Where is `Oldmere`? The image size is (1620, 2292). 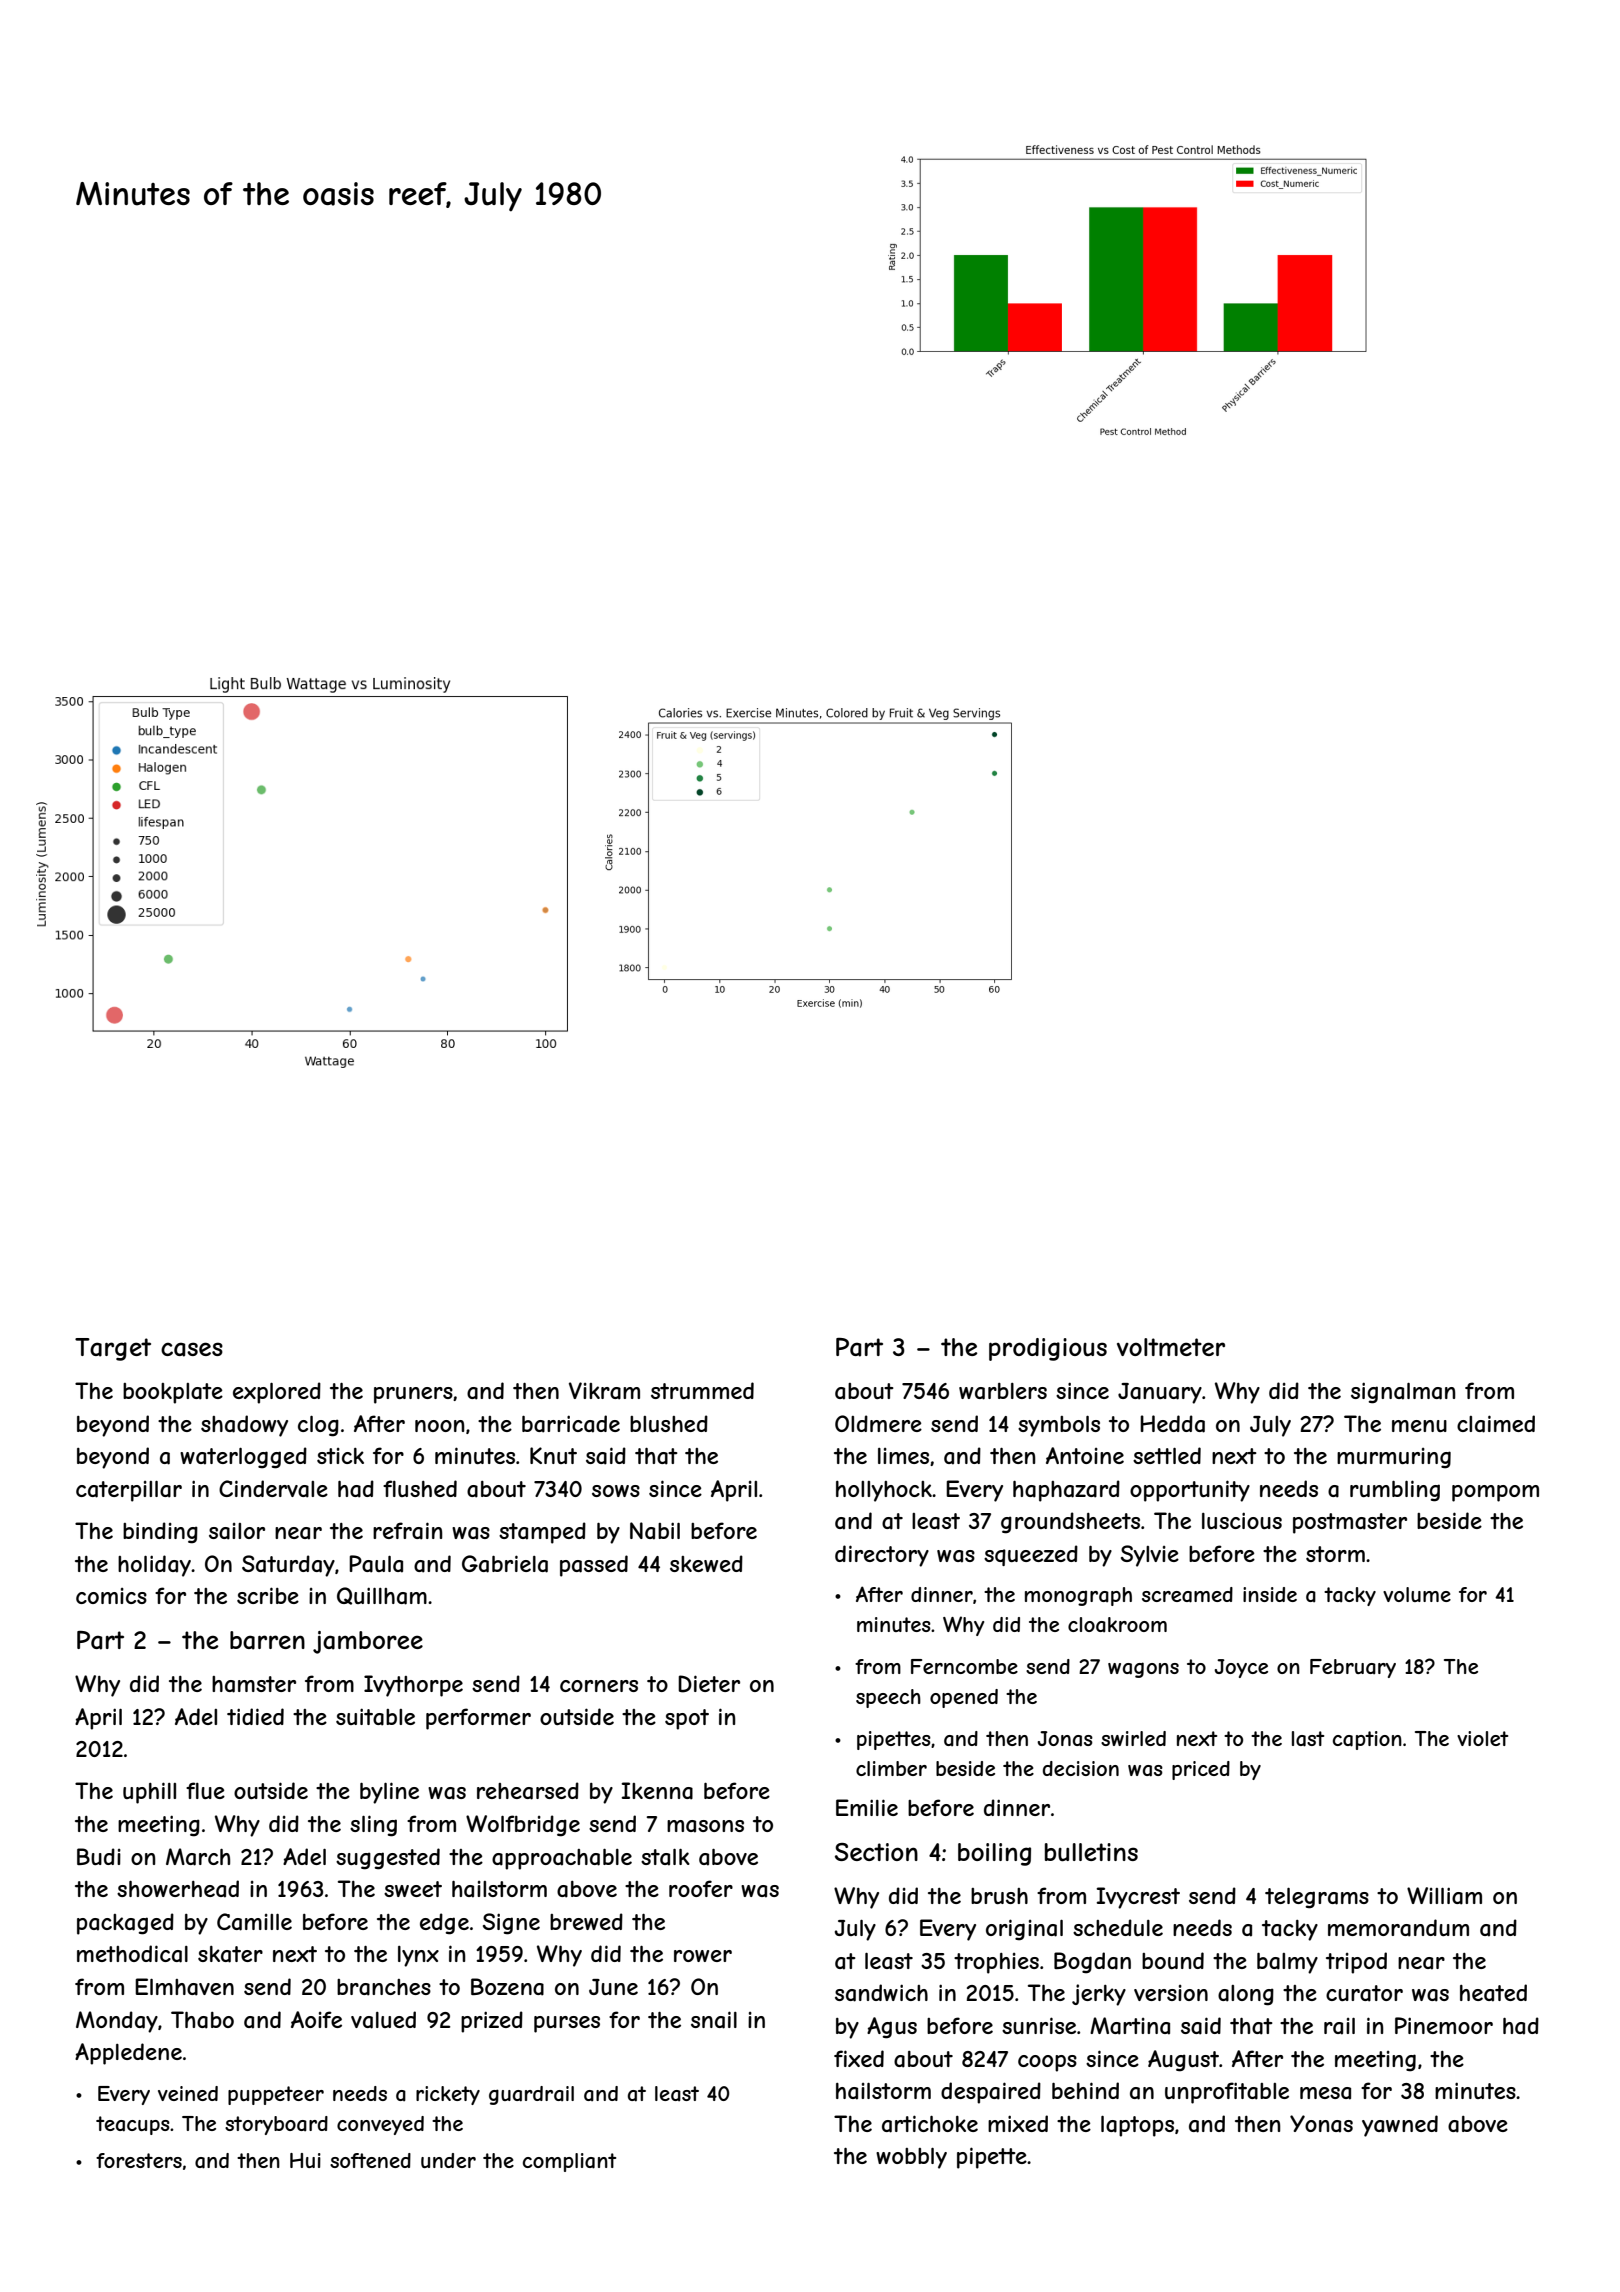 Oldmere is located at coordinates (878, 1423).
